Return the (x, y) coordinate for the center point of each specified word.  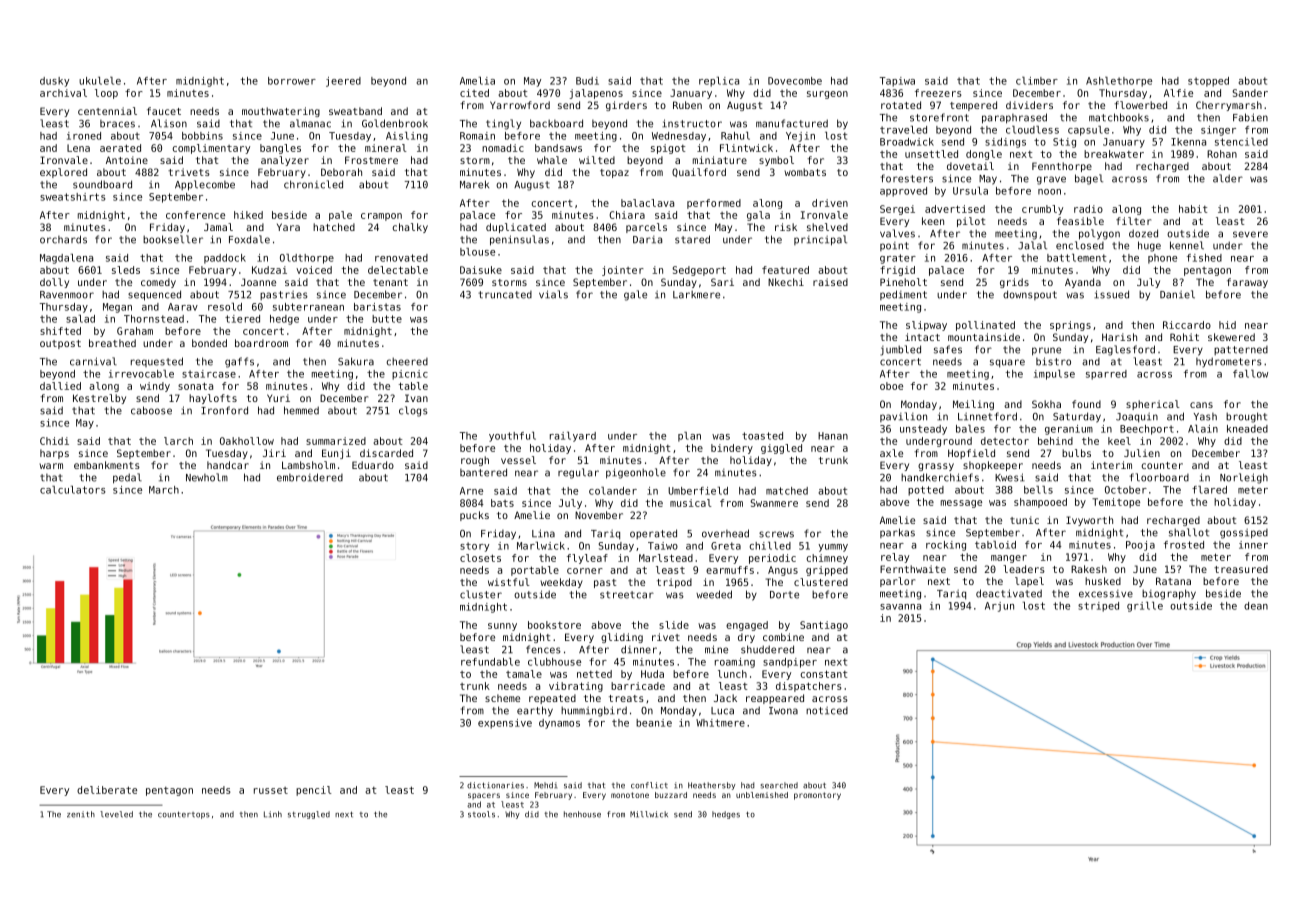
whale (552, 160)
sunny (502, 627)
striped (1098, 607)
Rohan (1222, 154)
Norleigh (1244, 478)
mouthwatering (281, 112)
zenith (81, 814)
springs (1070, 326)
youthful (512, 437)
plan (689, 437)
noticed (827, 711)
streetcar (627, 595)
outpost (60, 344)
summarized (336, 441)
